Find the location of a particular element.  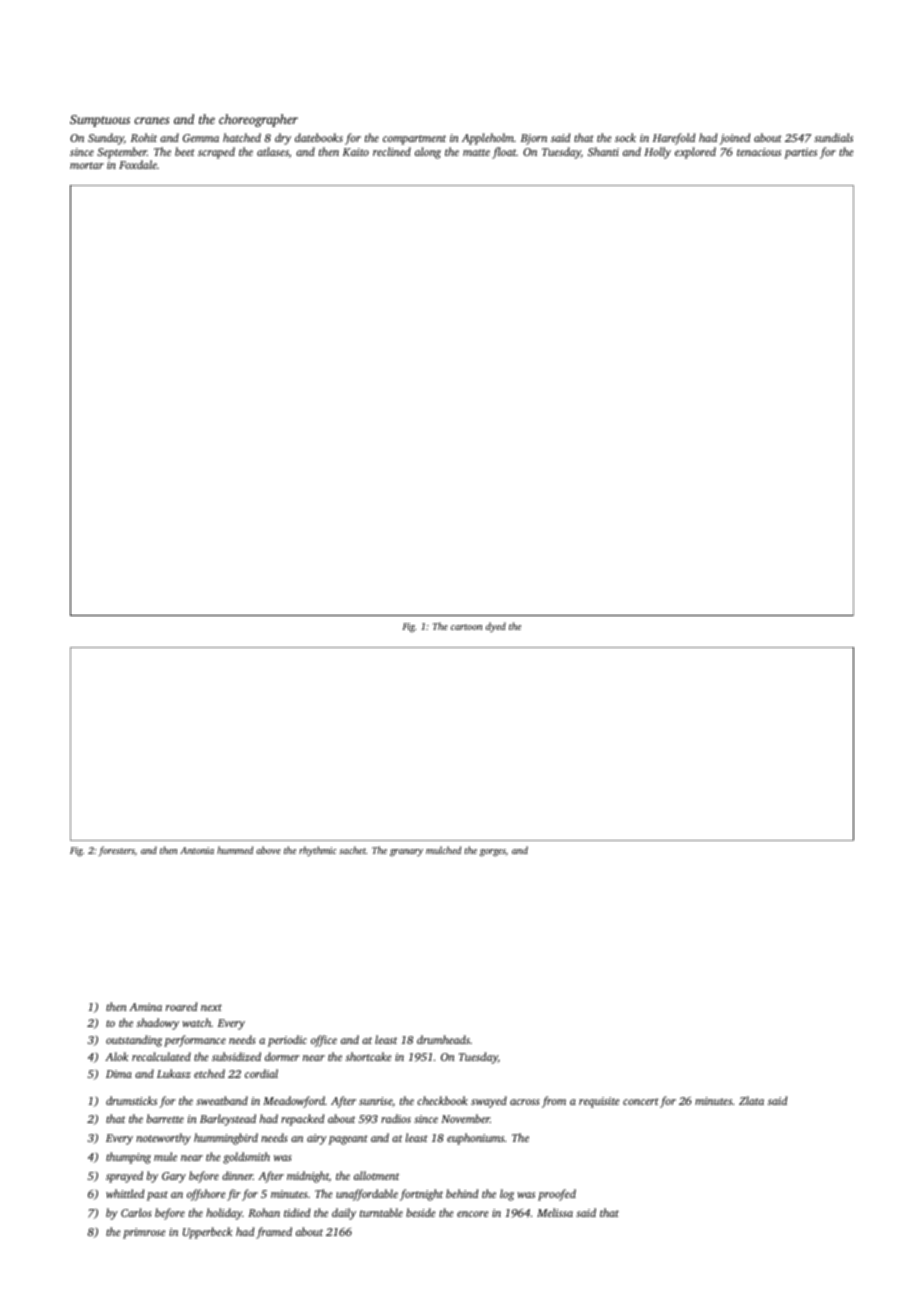

cranes is located at coordinates (151, 120).
